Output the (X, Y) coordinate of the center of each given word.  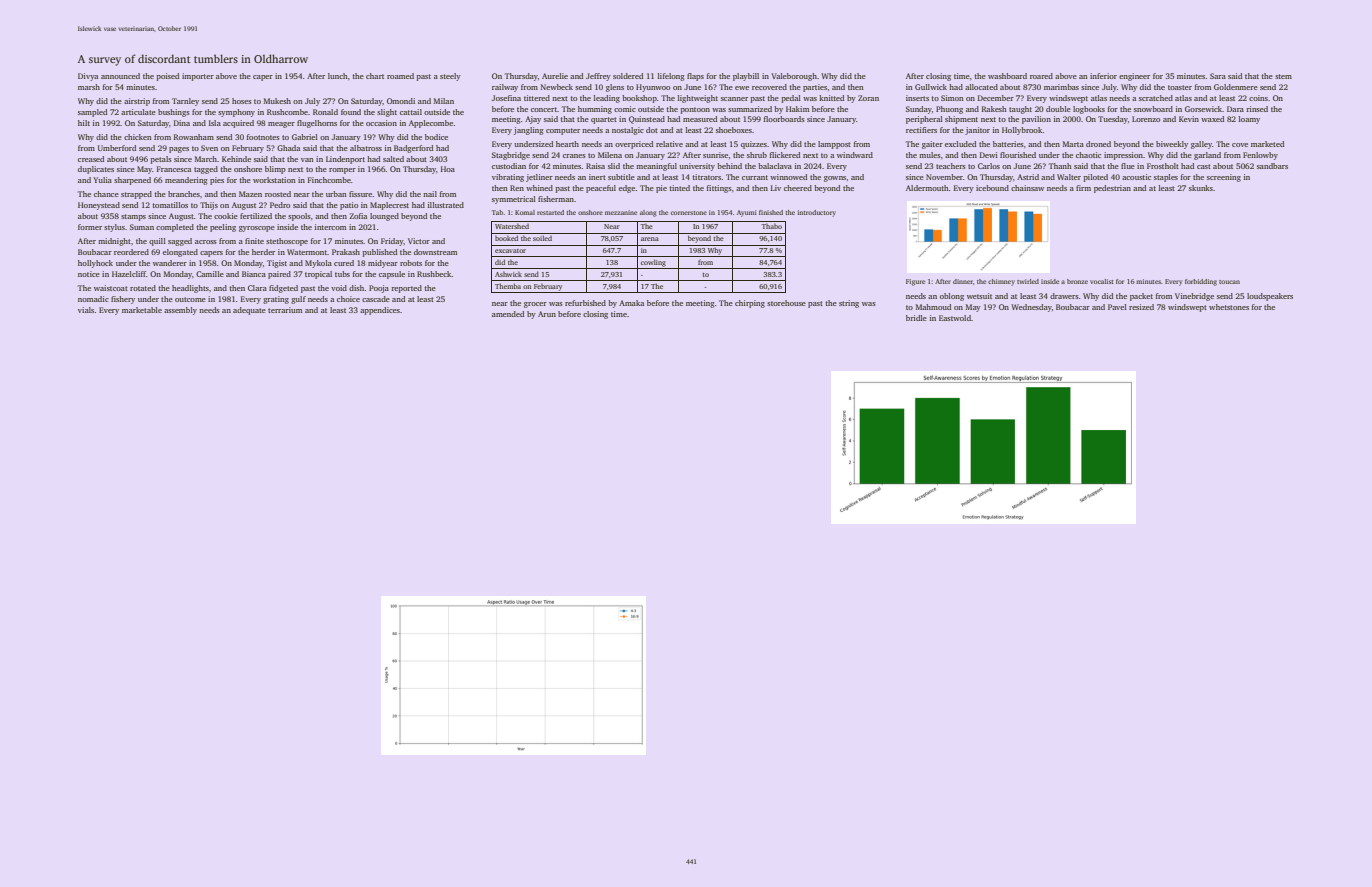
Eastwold (955, 318)
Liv (776, 188)
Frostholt (1163, 166)
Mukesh (277, 101)
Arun (547, 314)
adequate (249, 311)
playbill (746, 77)
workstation (274, 180)
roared (1041, 76)
